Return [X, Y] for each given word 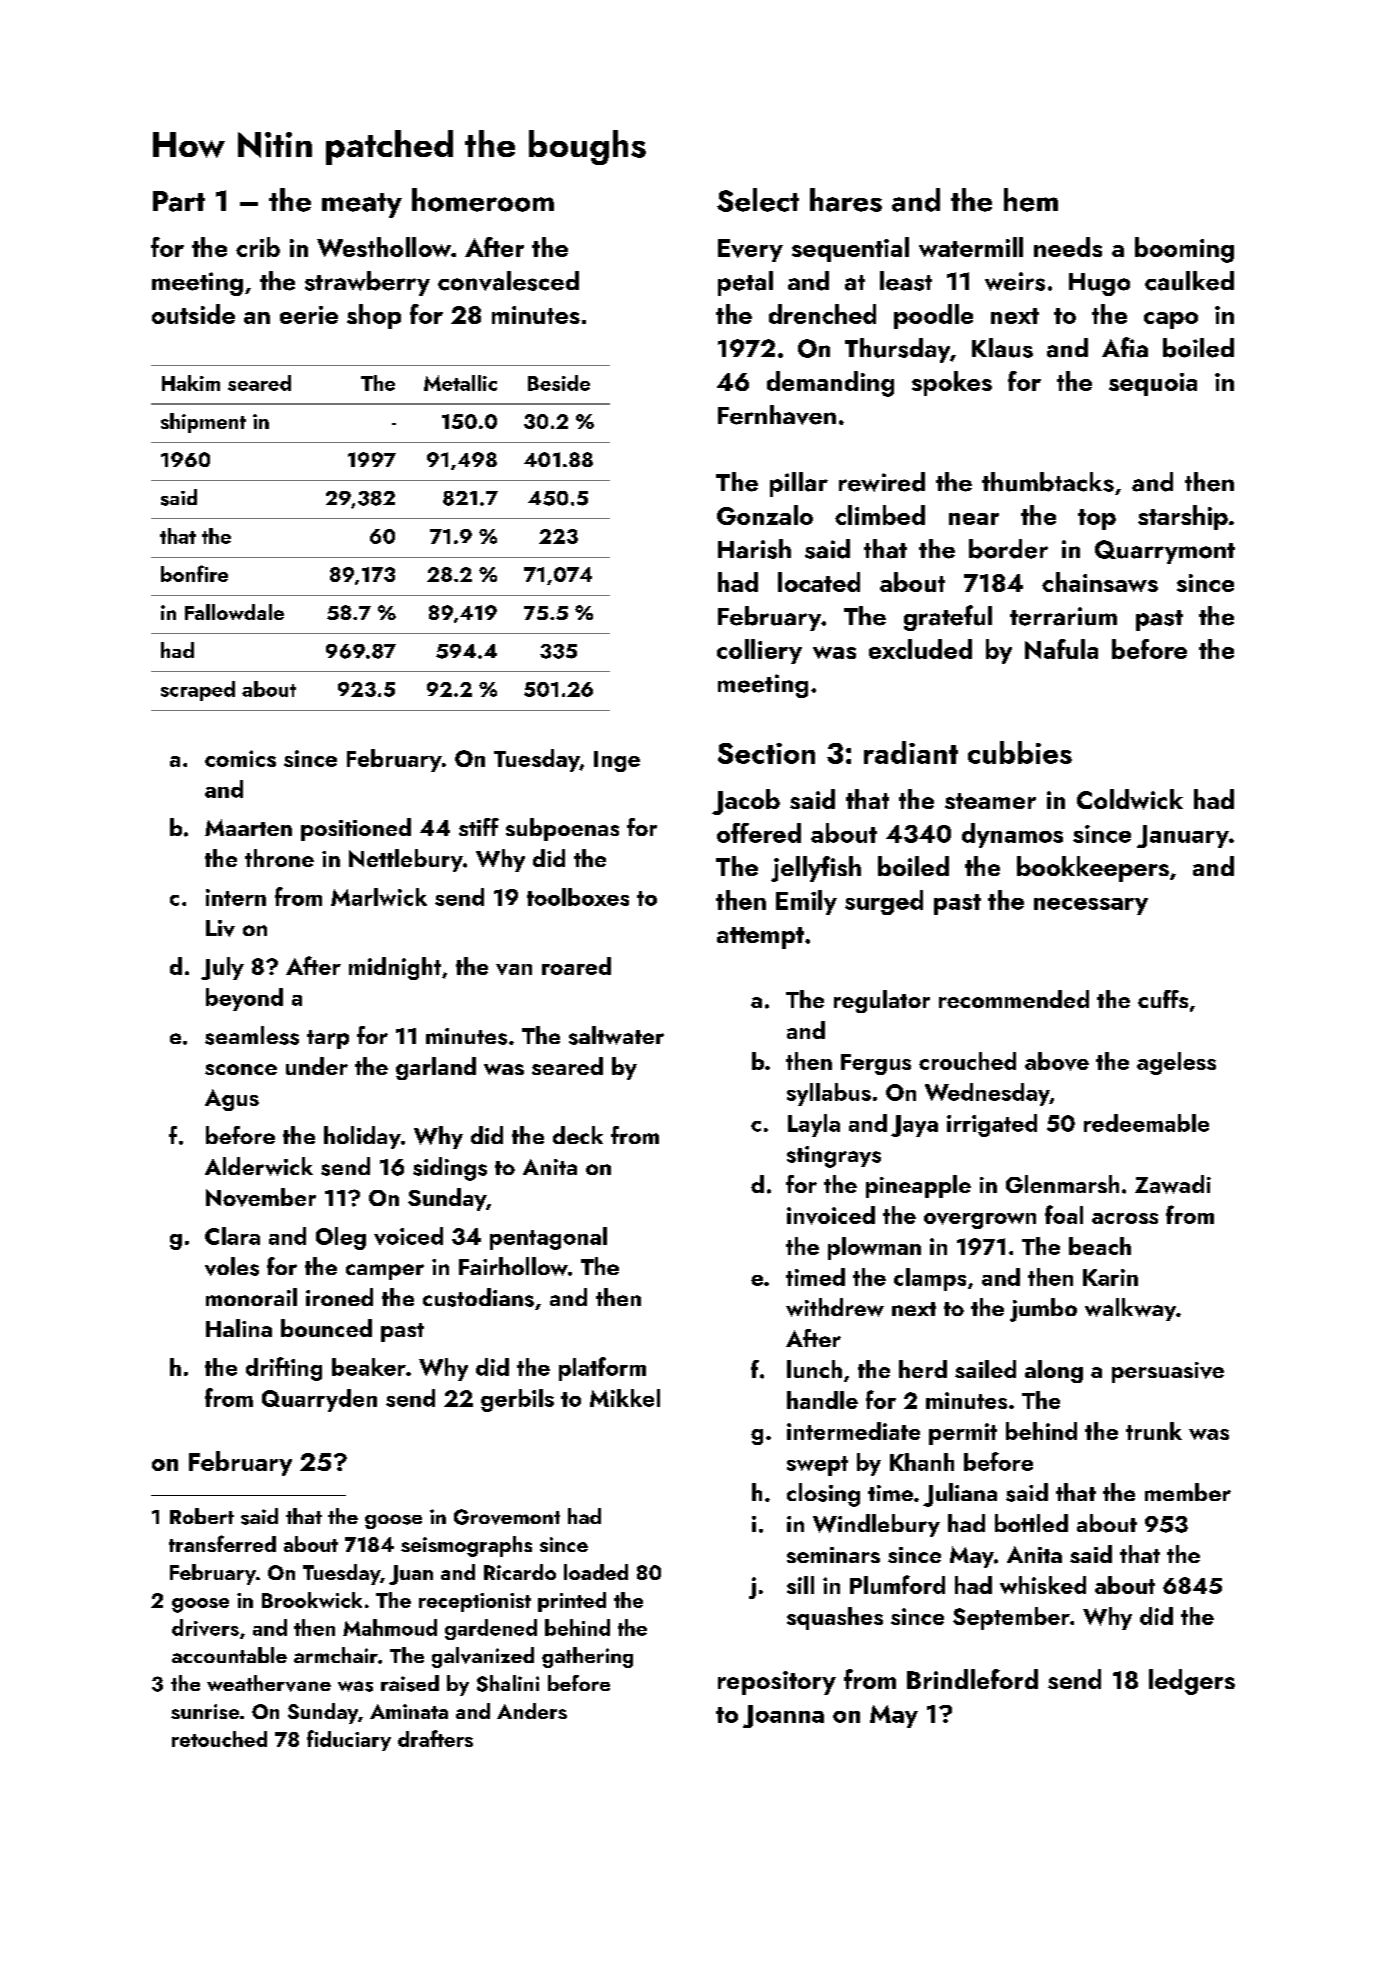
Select [758, 200]
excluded [920, 649]
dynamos [1012, 835]
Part [179, 201]
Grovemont [507, 1517]
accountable [229, 1655]
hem [1031, 200]
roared [576, 966]
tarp [328, 1039]
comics [240, 758]
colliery [759, 651]
